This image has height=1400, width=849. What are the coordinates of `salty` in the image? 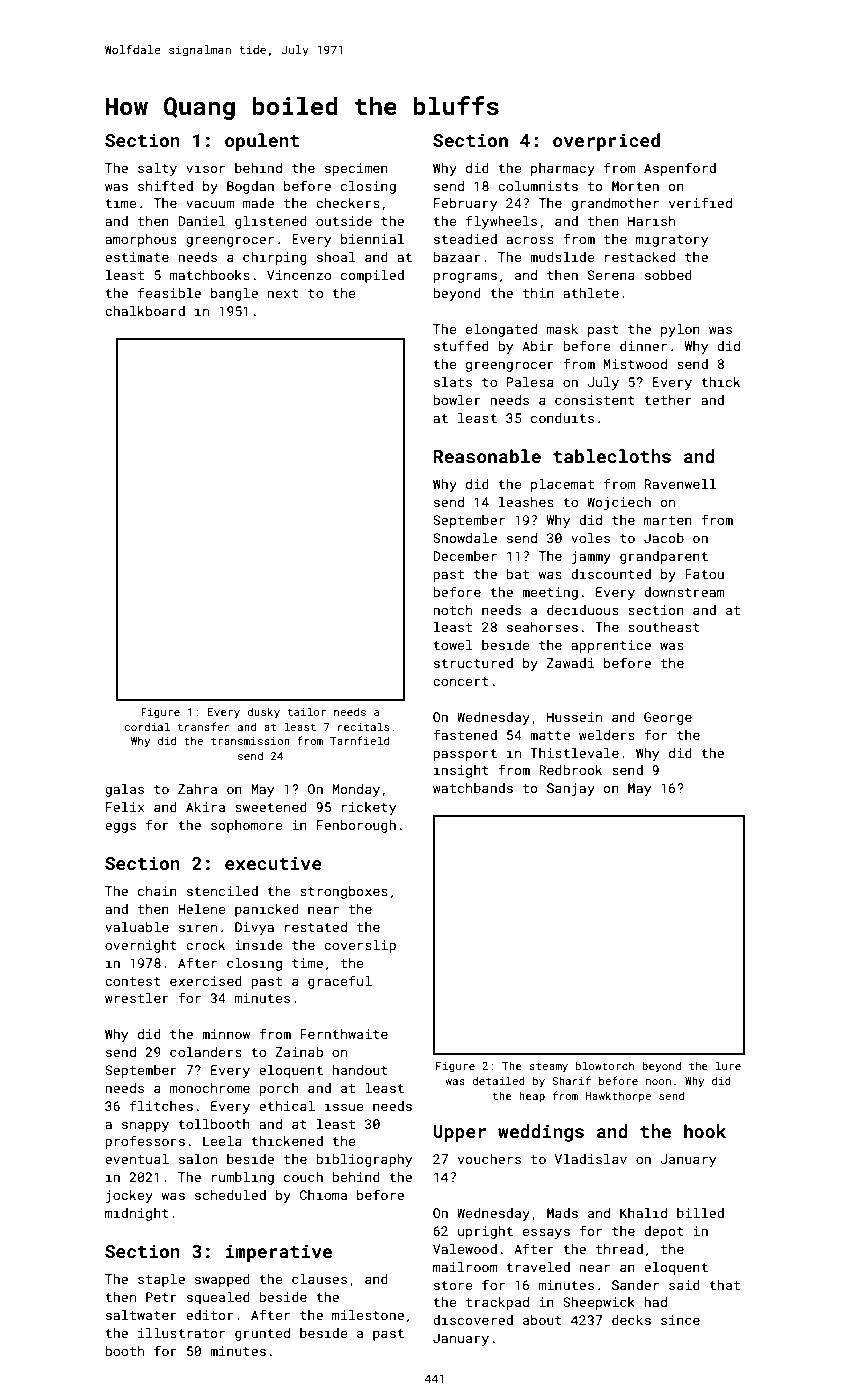 It's located at (157, 169).
